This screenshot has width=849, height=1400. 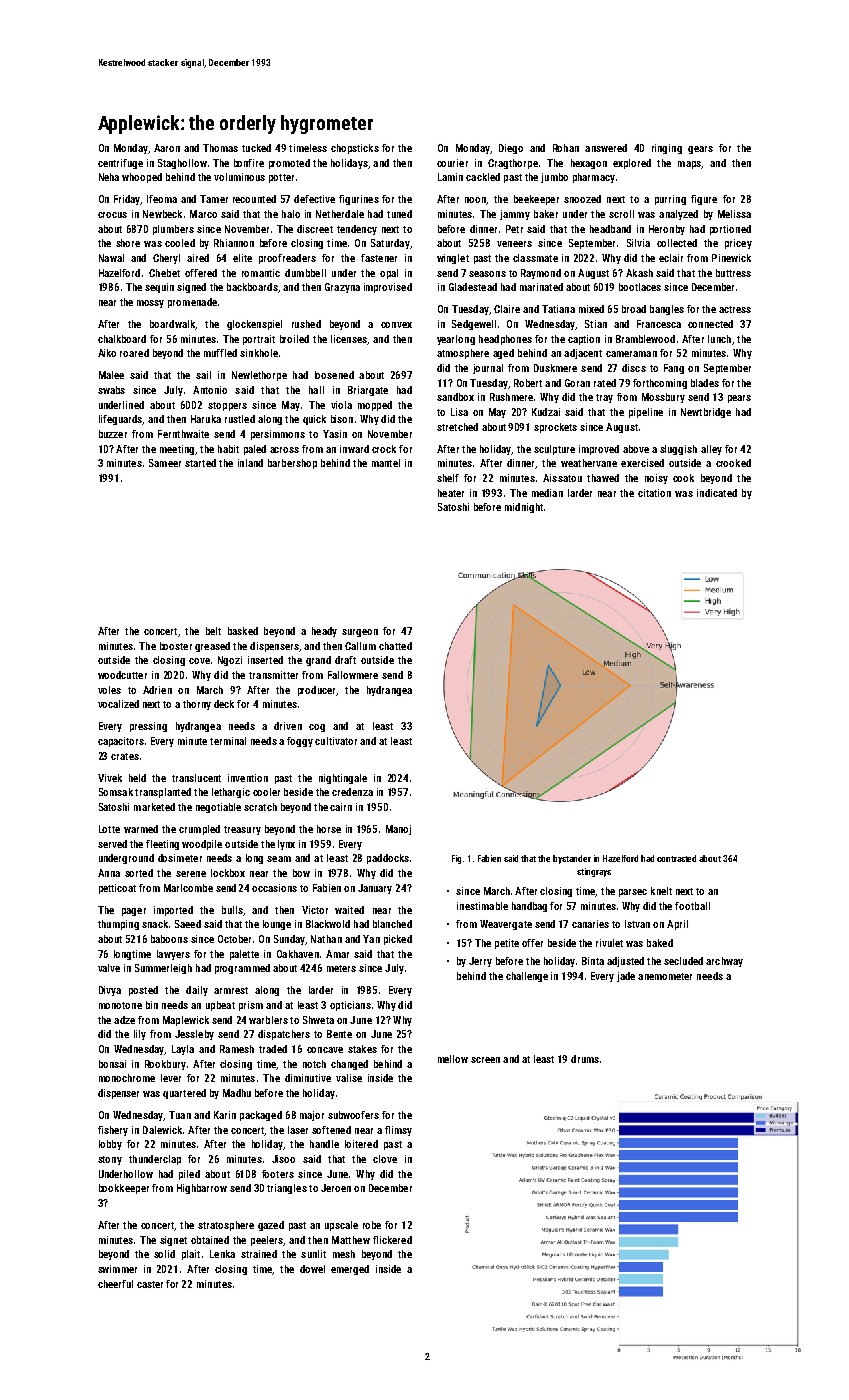 I want to click on Binta, so click(x=593, y=961).
